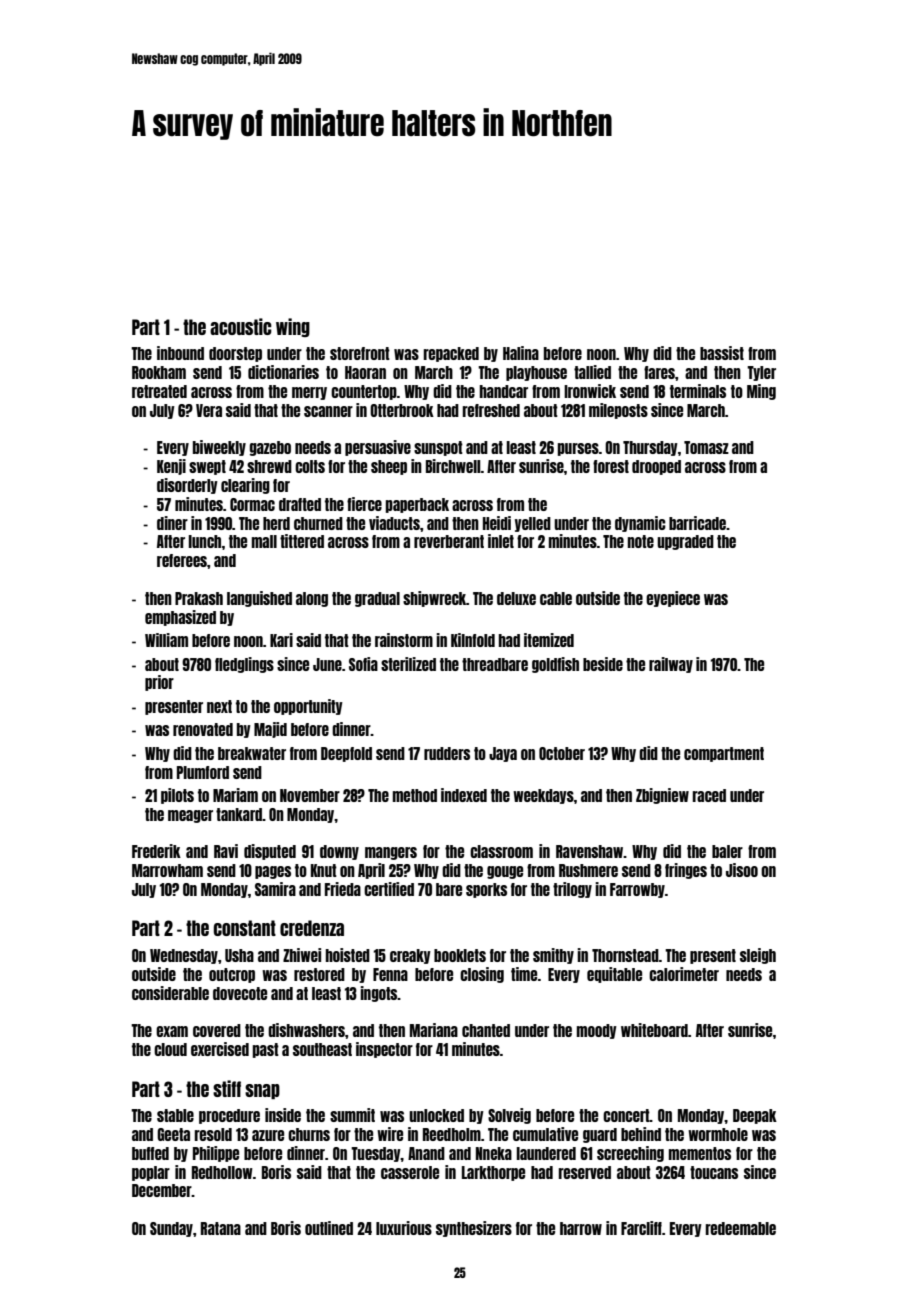 The image size is (908, 1316). What do you see at coordinates (270, 730) in the screenshot?
I see `Majid` at bounding box center [270, 730].
